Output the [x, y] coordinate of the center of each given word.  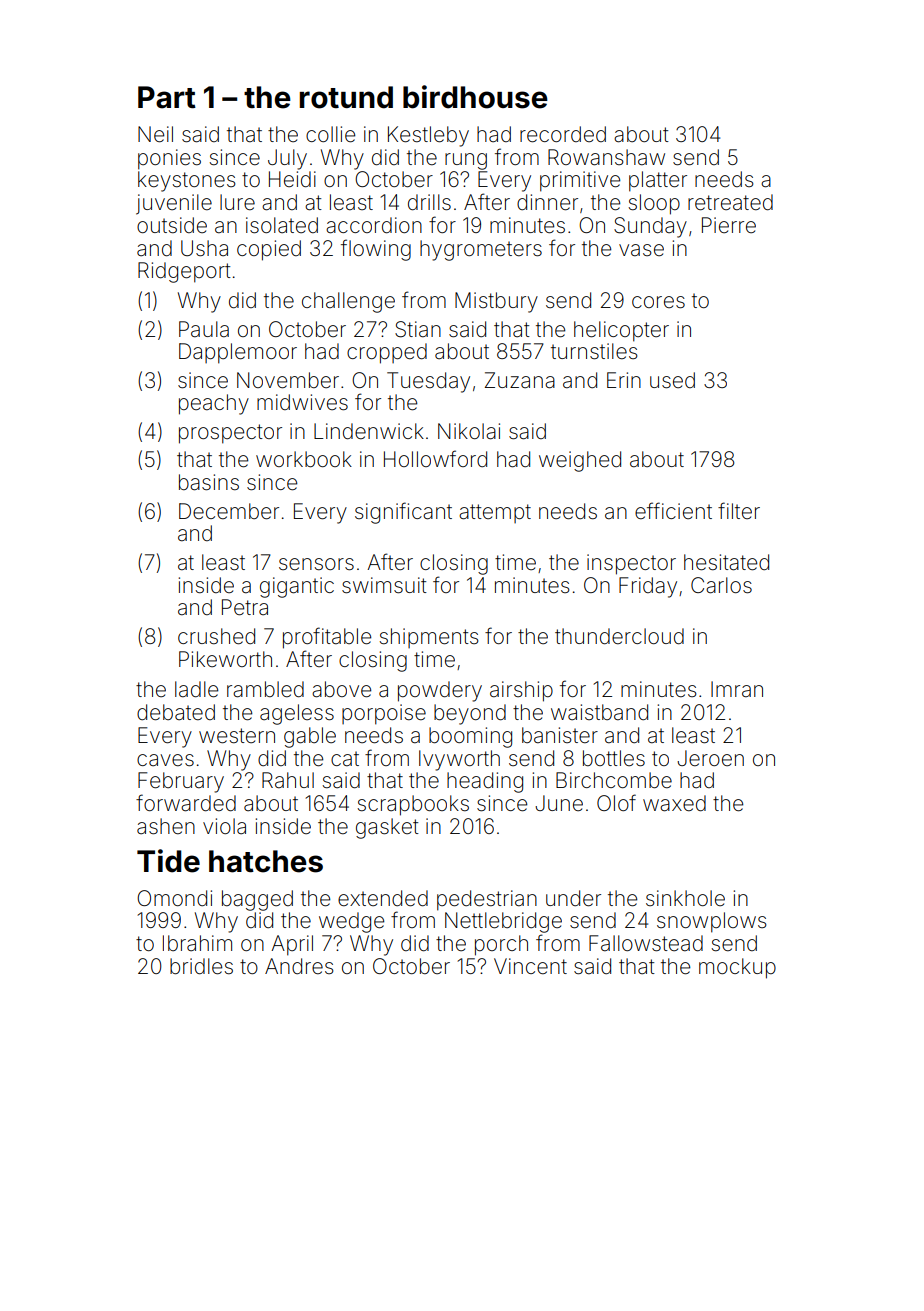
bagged [257, 900]
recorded [563, 134]
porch [501, 945]
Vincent [530, 966]
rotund [346, 97]
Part [167, 97]
